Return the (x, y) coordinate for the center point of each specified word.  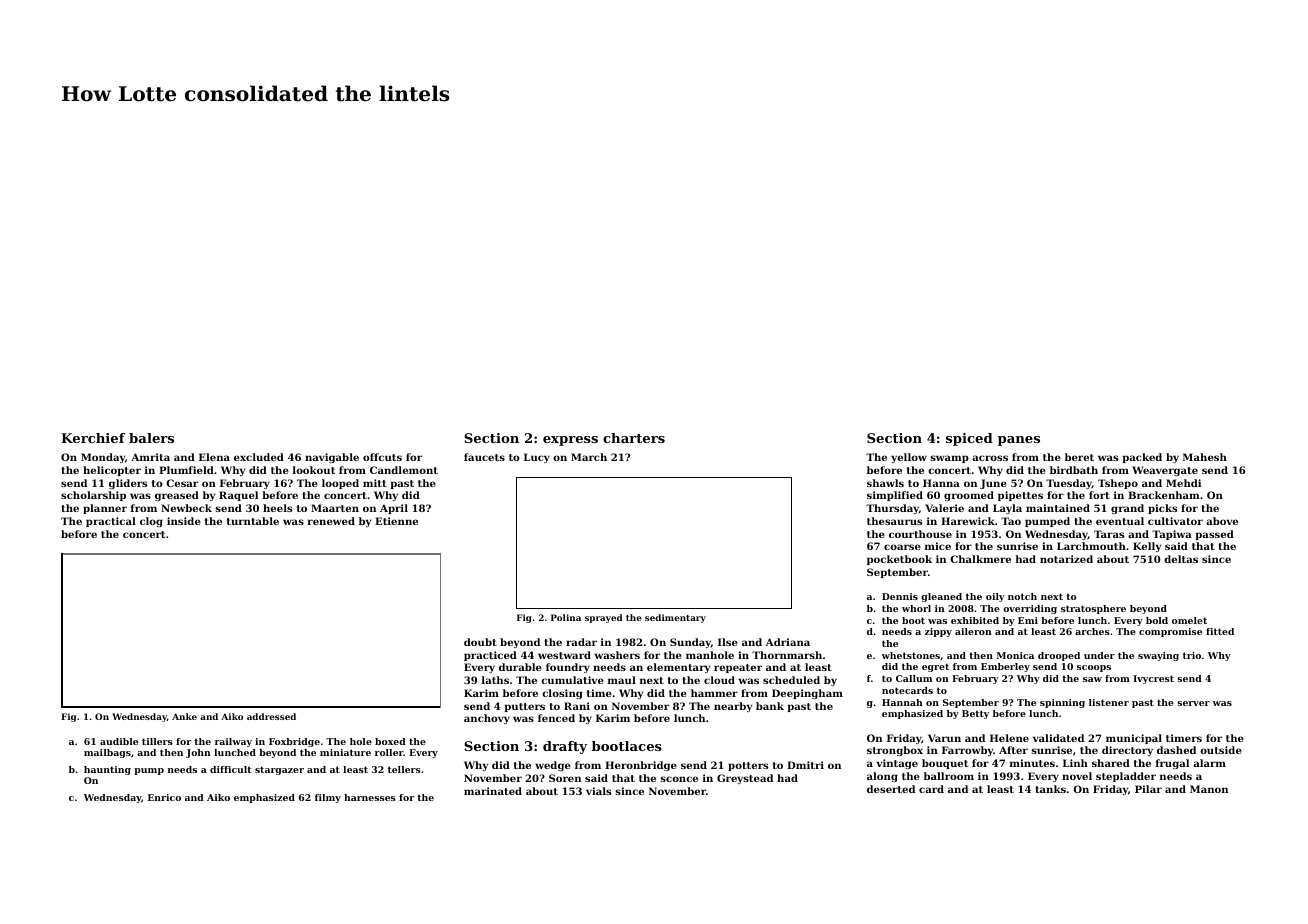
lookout (314, 470)
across (990, 458)
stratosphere (1093, 609)
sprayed (603, 618)
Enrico (164, 797)
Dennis (900, 596)
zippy (938, 632)
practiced (490, 656)
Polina (566, 617)
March (589, 457)
